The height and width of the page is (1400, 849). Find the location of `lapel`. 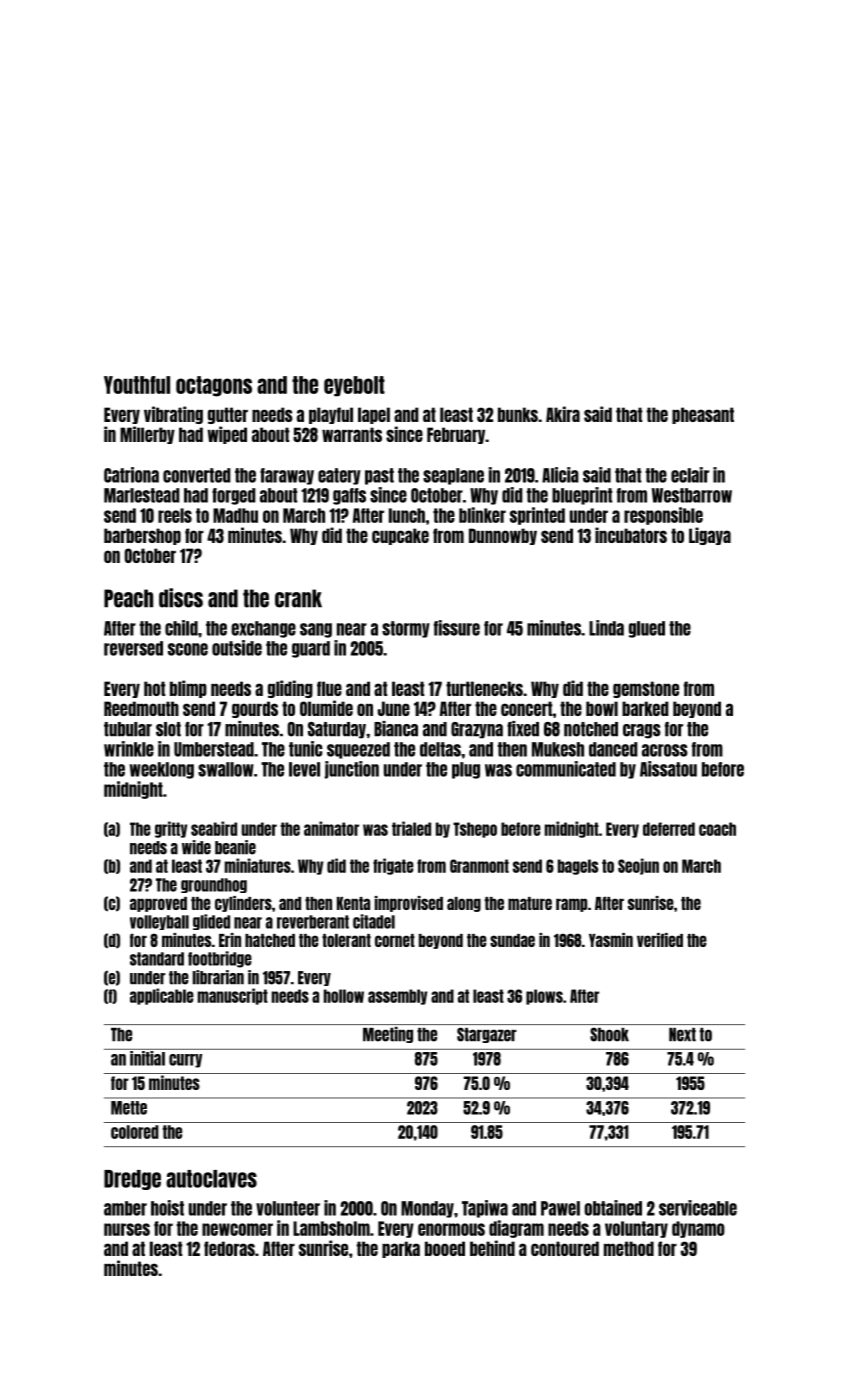

lapel is located at coordinates (374, 415).
